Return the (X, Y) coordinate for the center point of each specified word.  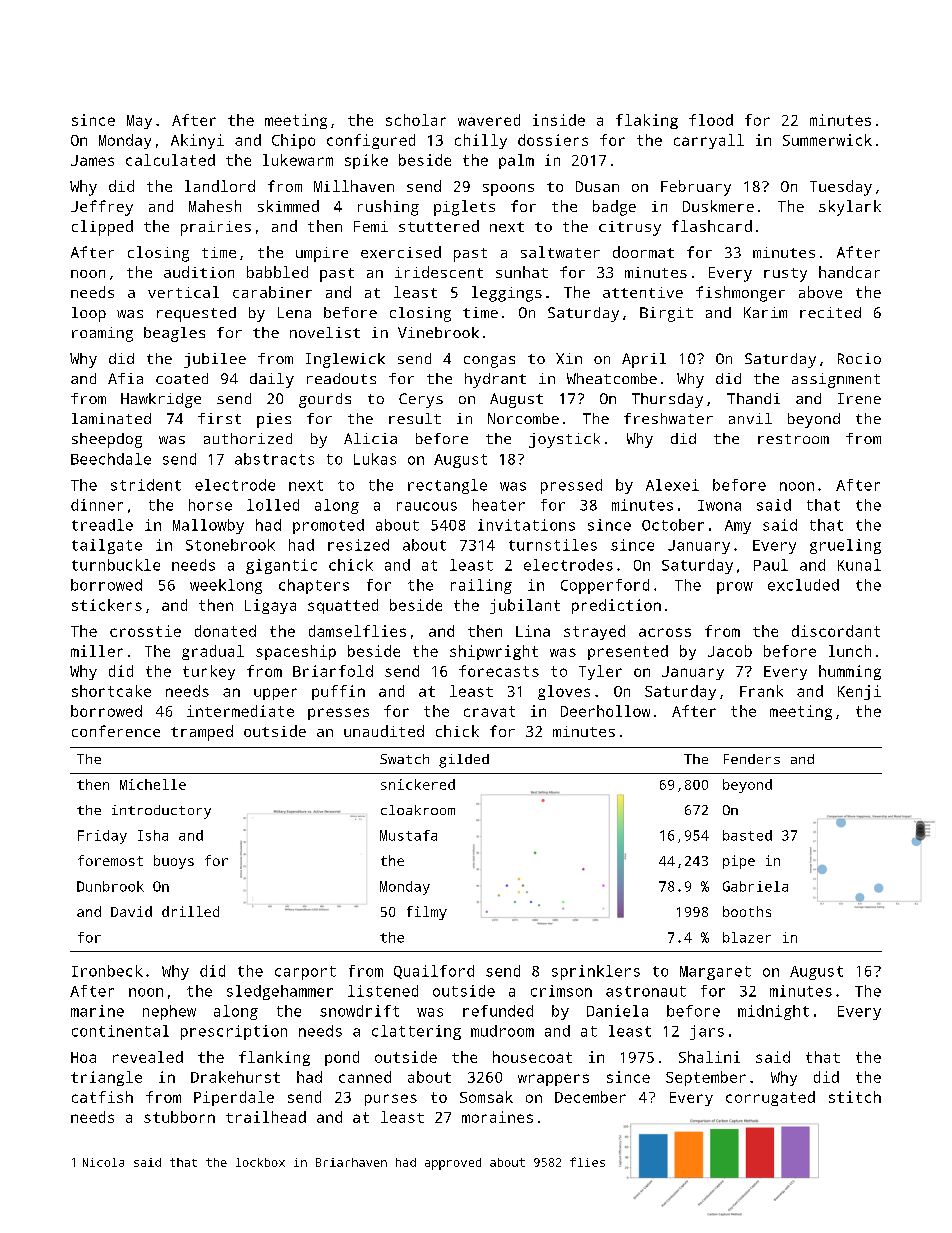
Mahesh (215, 206)
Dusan (597, 186)
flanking (274, 1058)
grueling (845, 546)
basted (747, 835)
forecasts (499, 671)
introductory (161, 812)
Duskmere (718, 206)
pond (342, 1058)
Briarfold (333, 671)
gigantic (281, 566)
